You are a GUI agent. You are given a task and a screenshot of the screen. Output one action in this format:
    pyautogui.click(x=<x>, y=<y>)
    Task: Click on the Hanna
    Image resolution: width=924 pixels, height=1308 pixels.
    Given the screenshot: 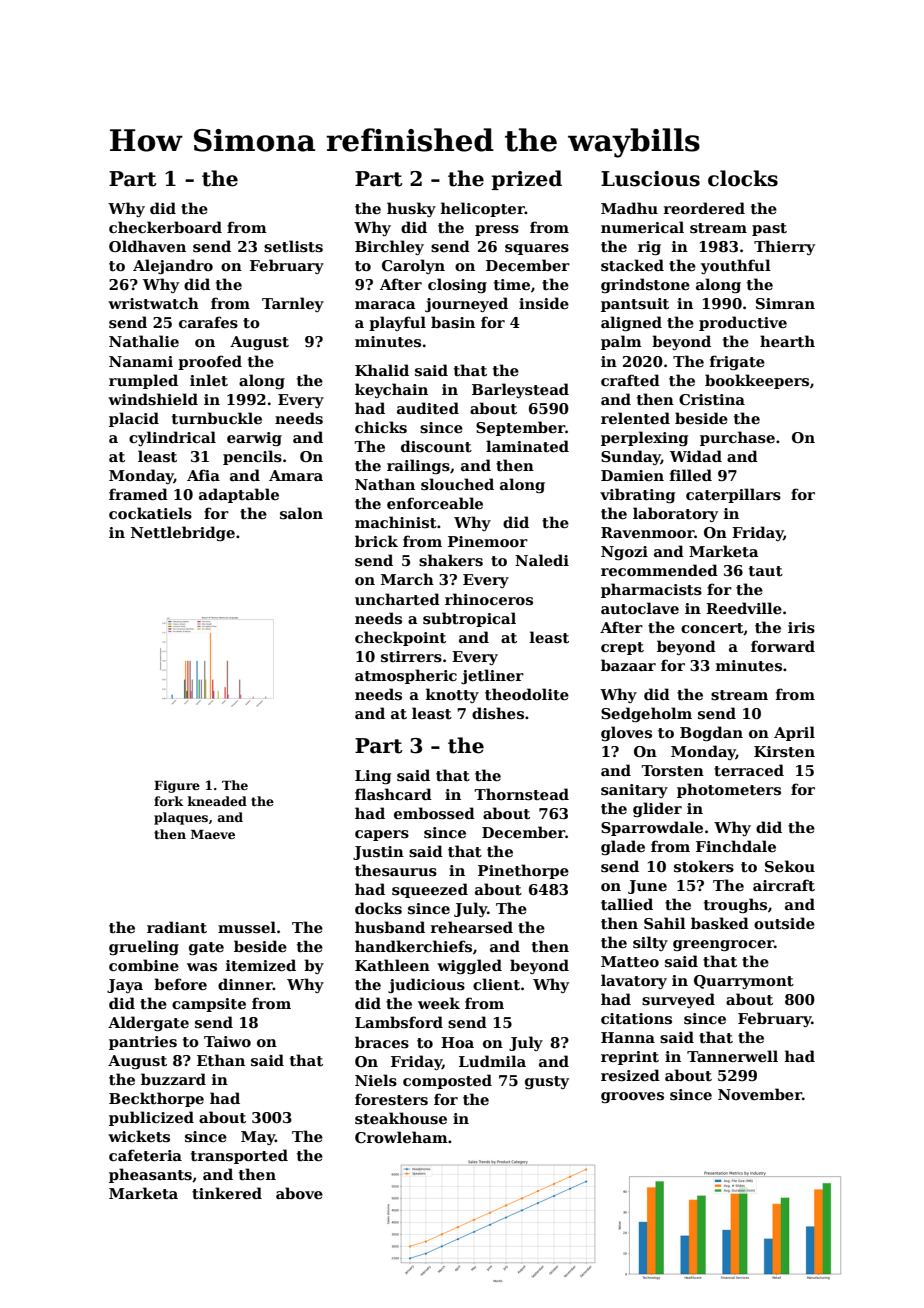 What is the action you would take?
    pyautogui.click(x=628, y=1037)
